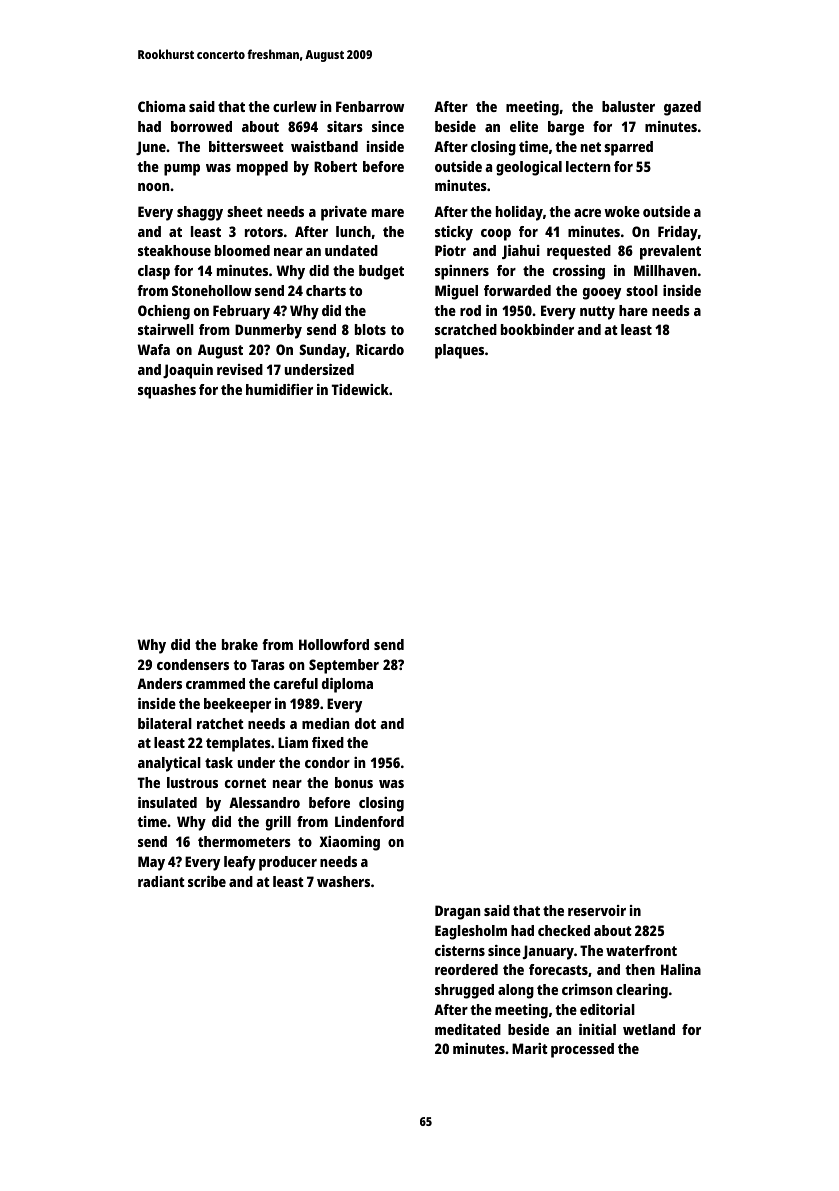 The image size is (839, 1191). Describe the element at coordinates (459, 351) in the screenshot. I see `plaques` at that location.
